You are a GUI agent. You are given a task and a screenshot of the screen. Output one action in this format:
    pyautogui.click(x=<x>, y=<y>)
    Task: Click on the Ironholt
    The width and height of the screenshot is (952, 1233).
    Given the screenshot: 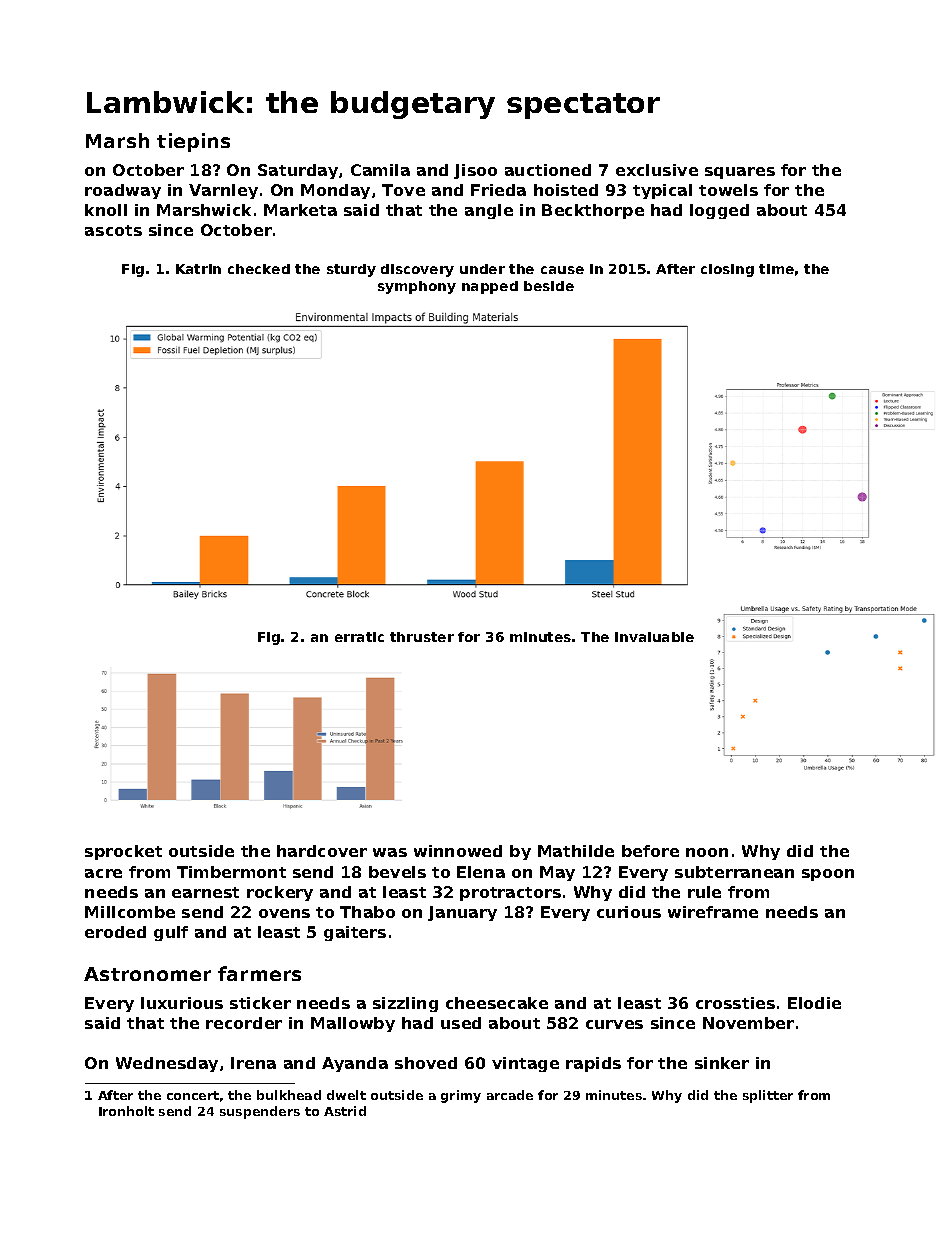 What is the action you would take?
    pyautogui.click(x=126, y=1111)
